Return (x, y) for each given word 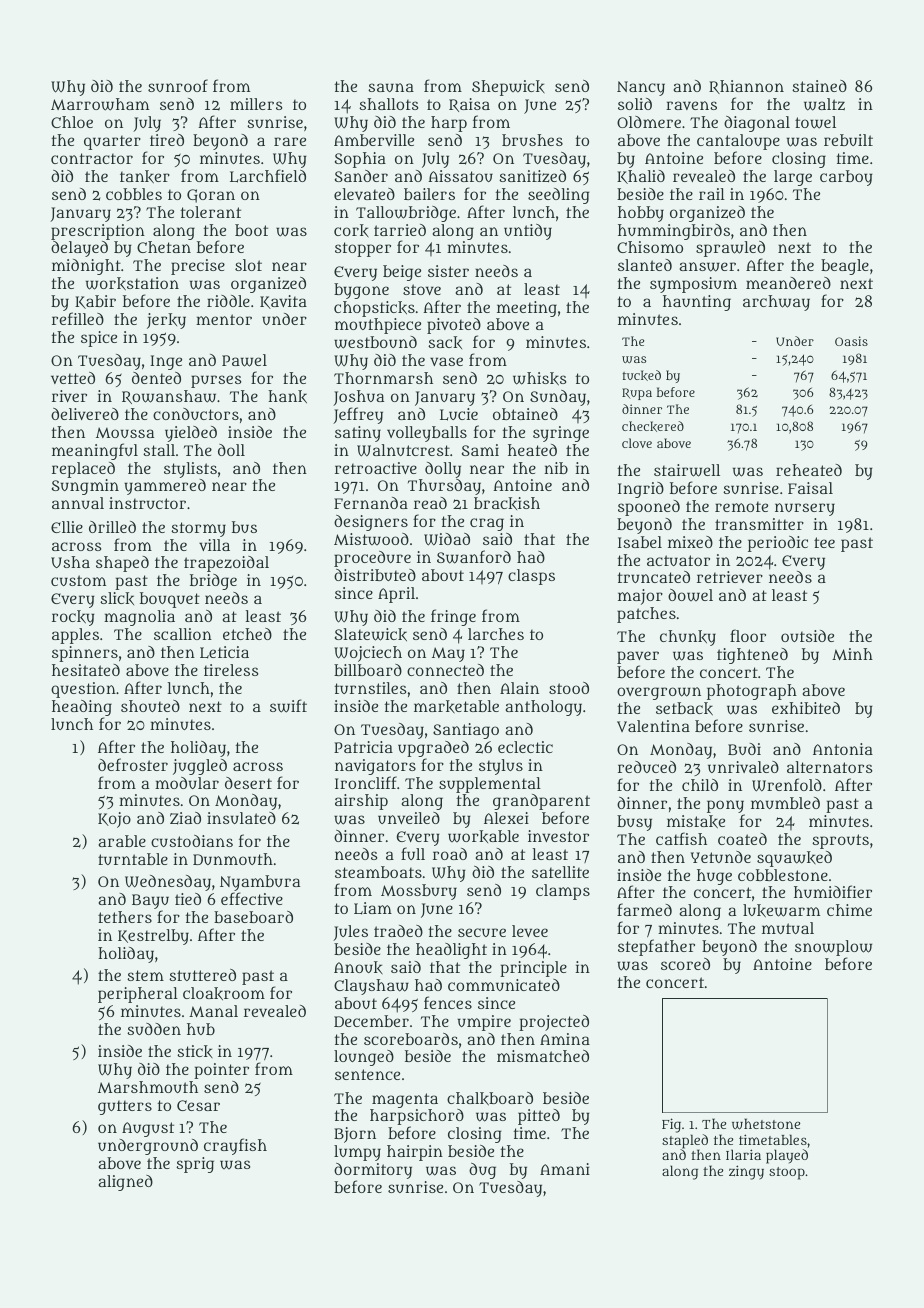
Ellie (67, 527)
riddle (228, 301)
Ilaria (743, 1154)
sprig (195, 1165)
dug (482, 1171)
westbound (375, 342)
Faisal (810, 488)
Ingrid (641, 490)
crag (487, 524)
